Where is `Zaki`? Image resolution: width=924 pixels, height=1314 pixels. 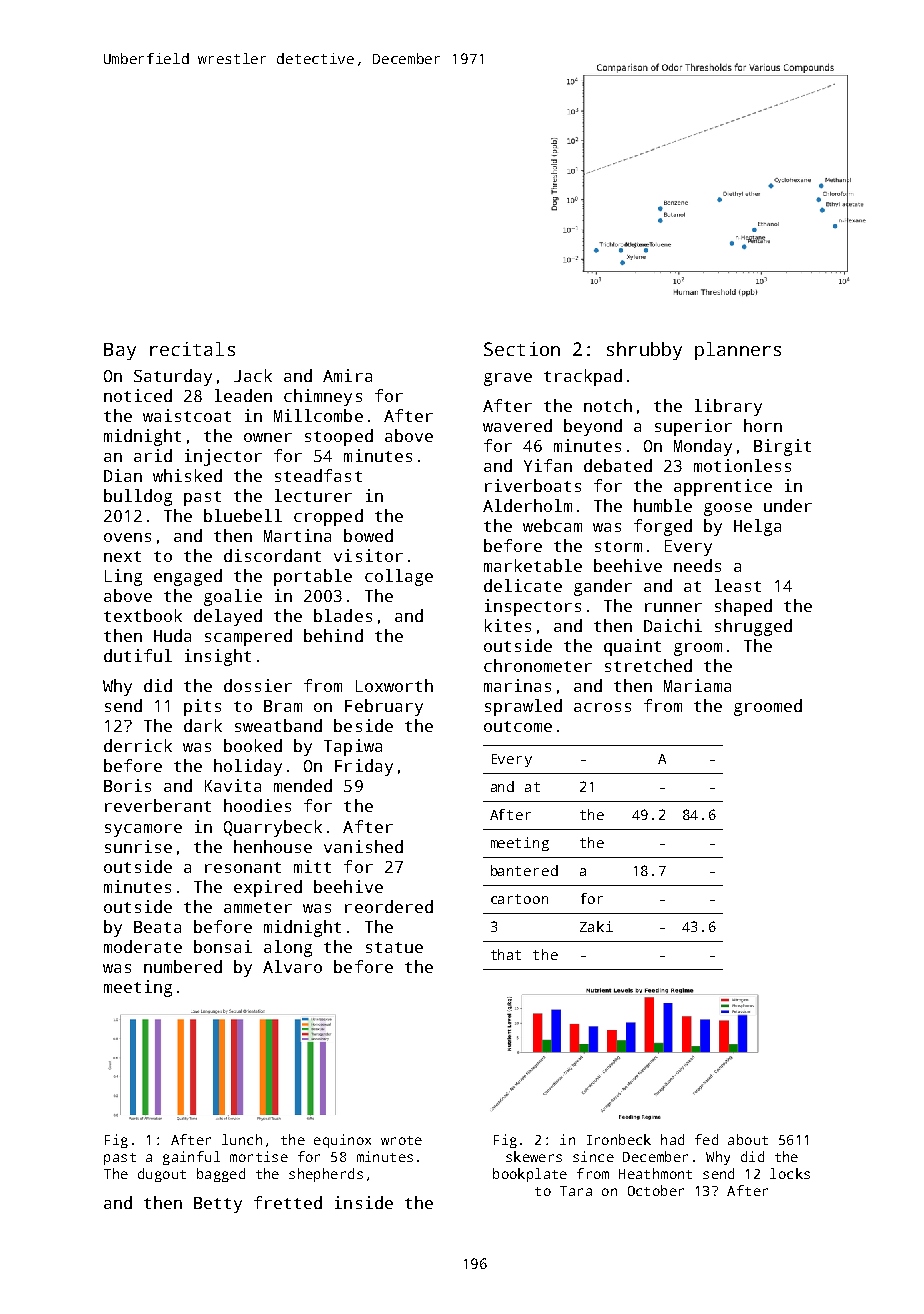
Zaki is located at coordinates (596, 926).
